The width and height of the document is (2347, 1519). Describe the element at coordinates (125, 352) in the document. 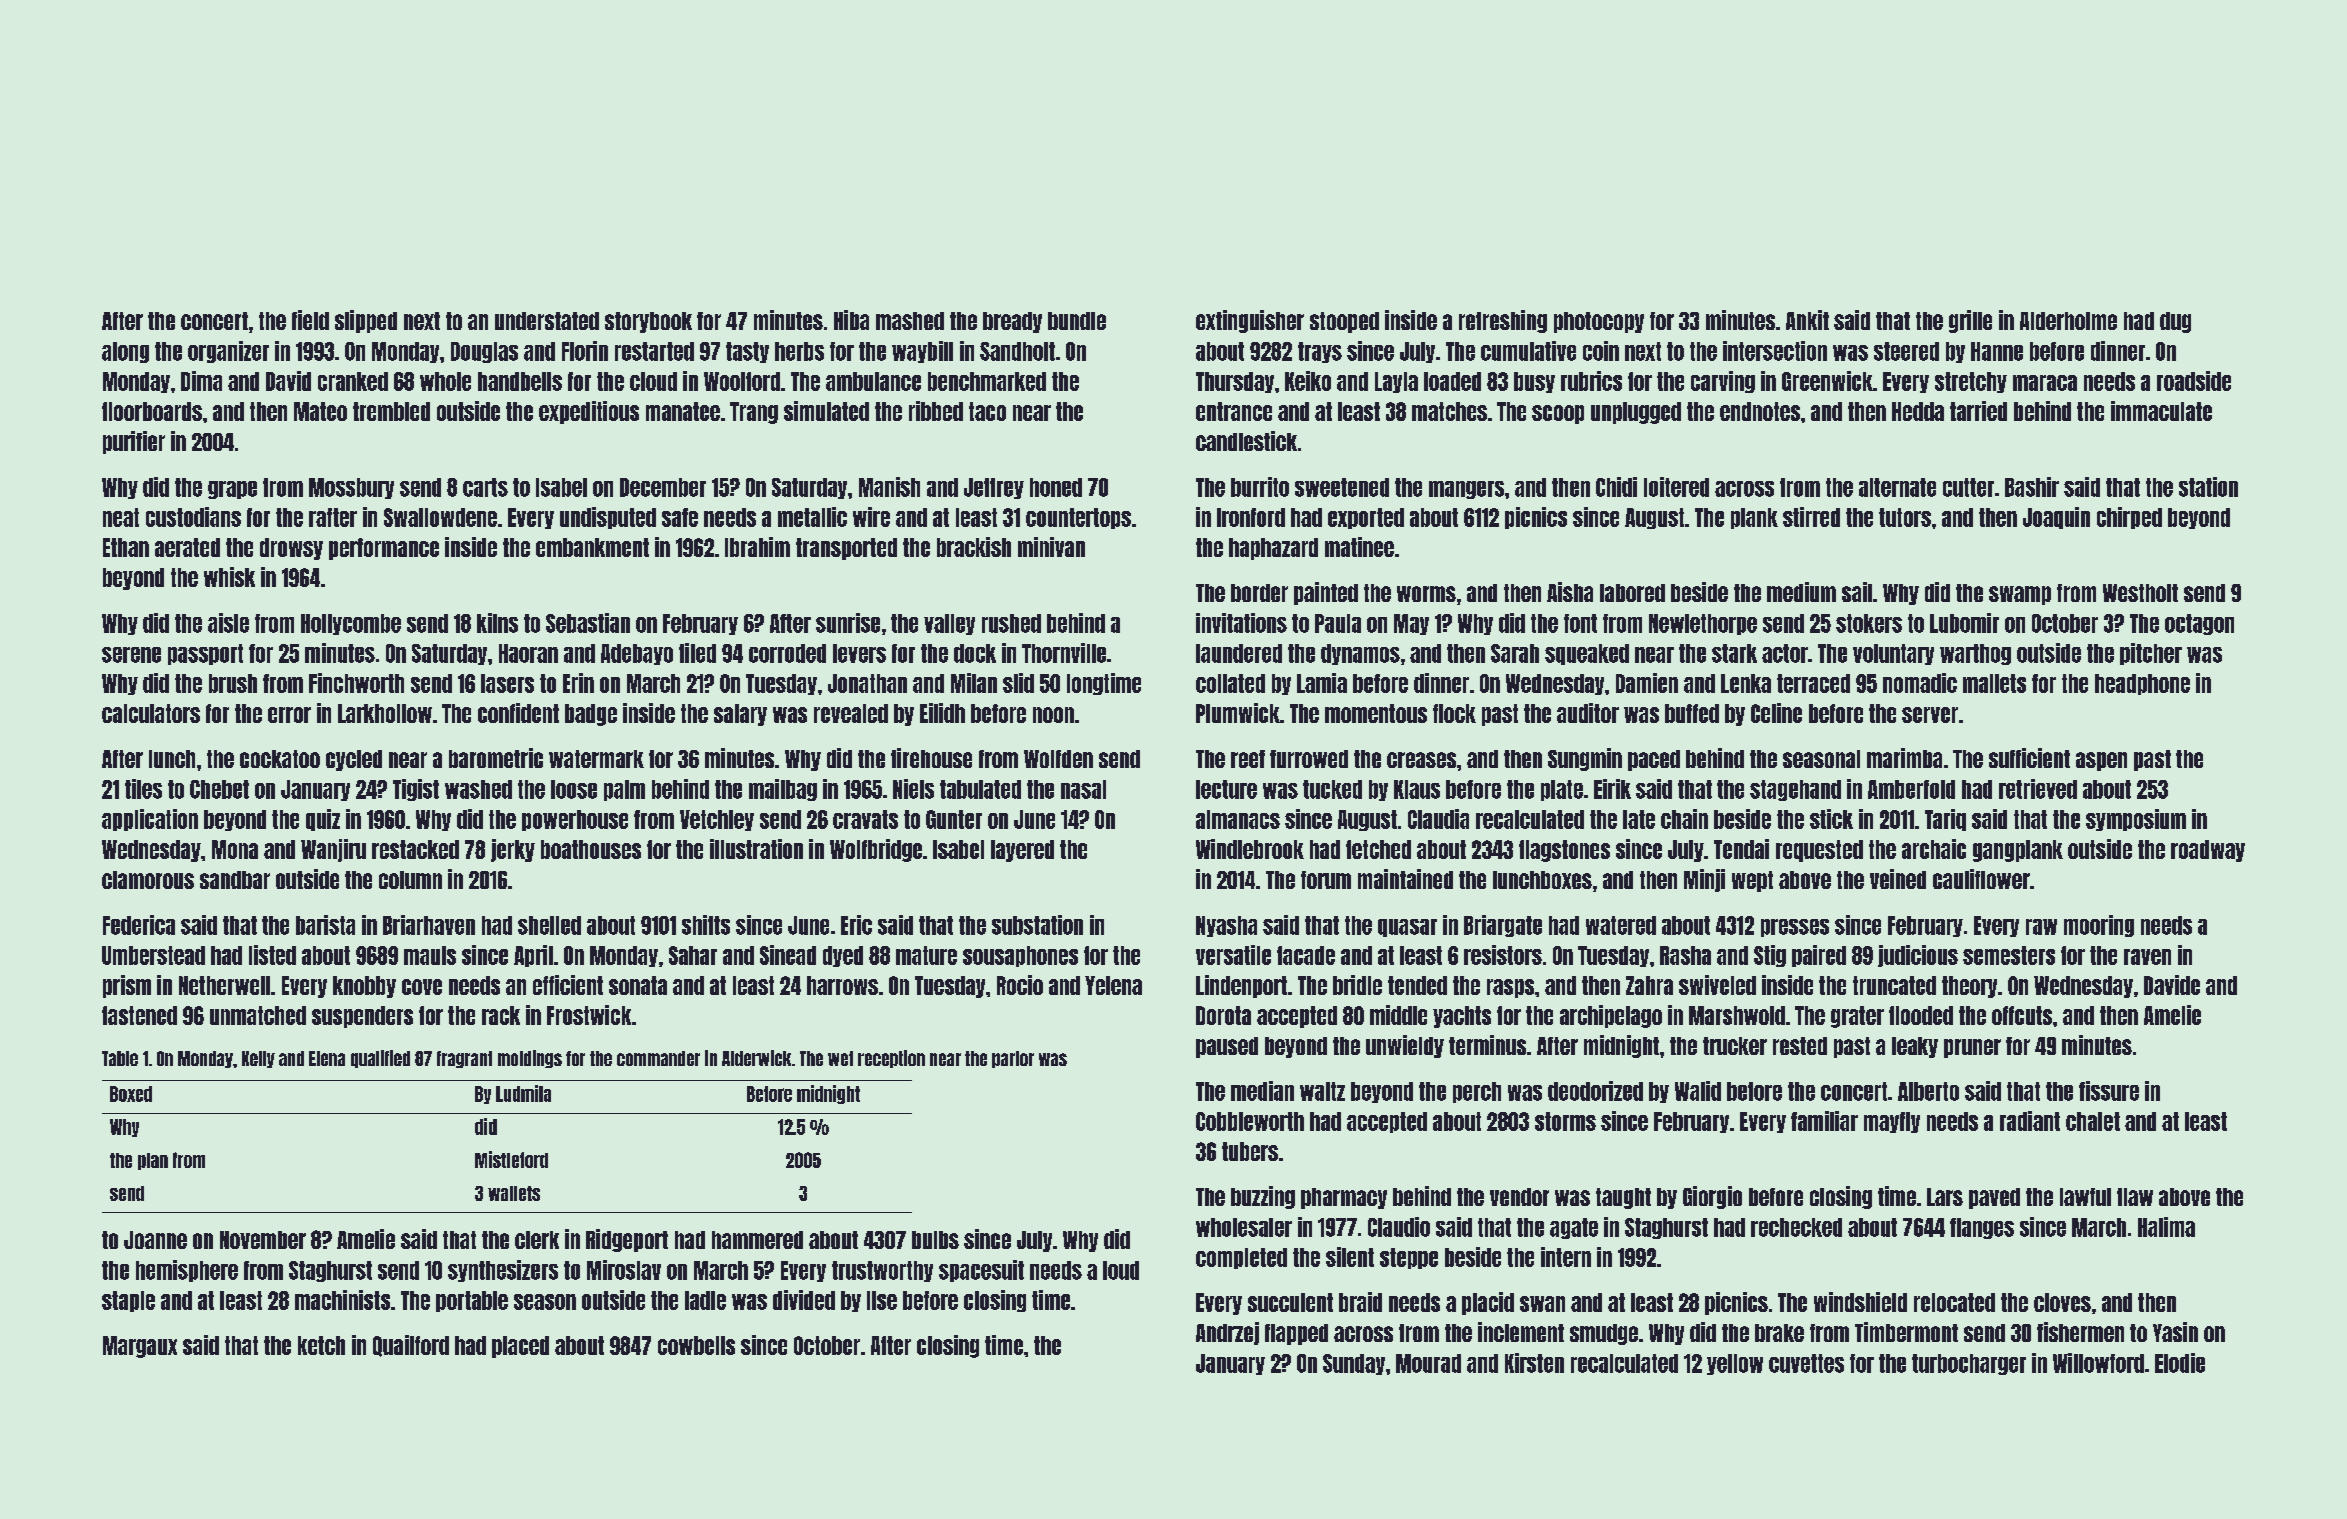

I see `along` at that location.
